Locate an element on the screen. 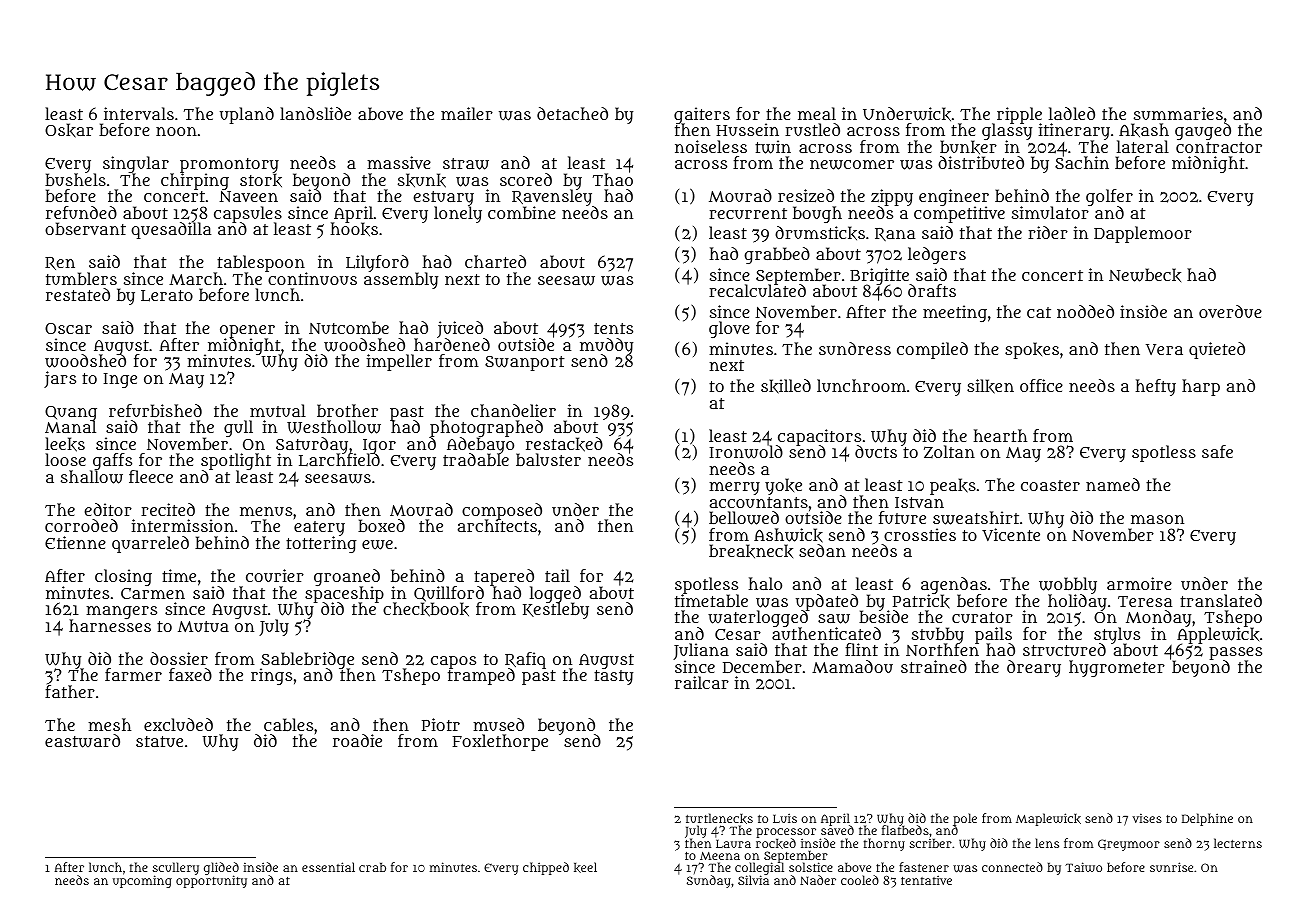  tumblers is located at coordinates (81, 278).
